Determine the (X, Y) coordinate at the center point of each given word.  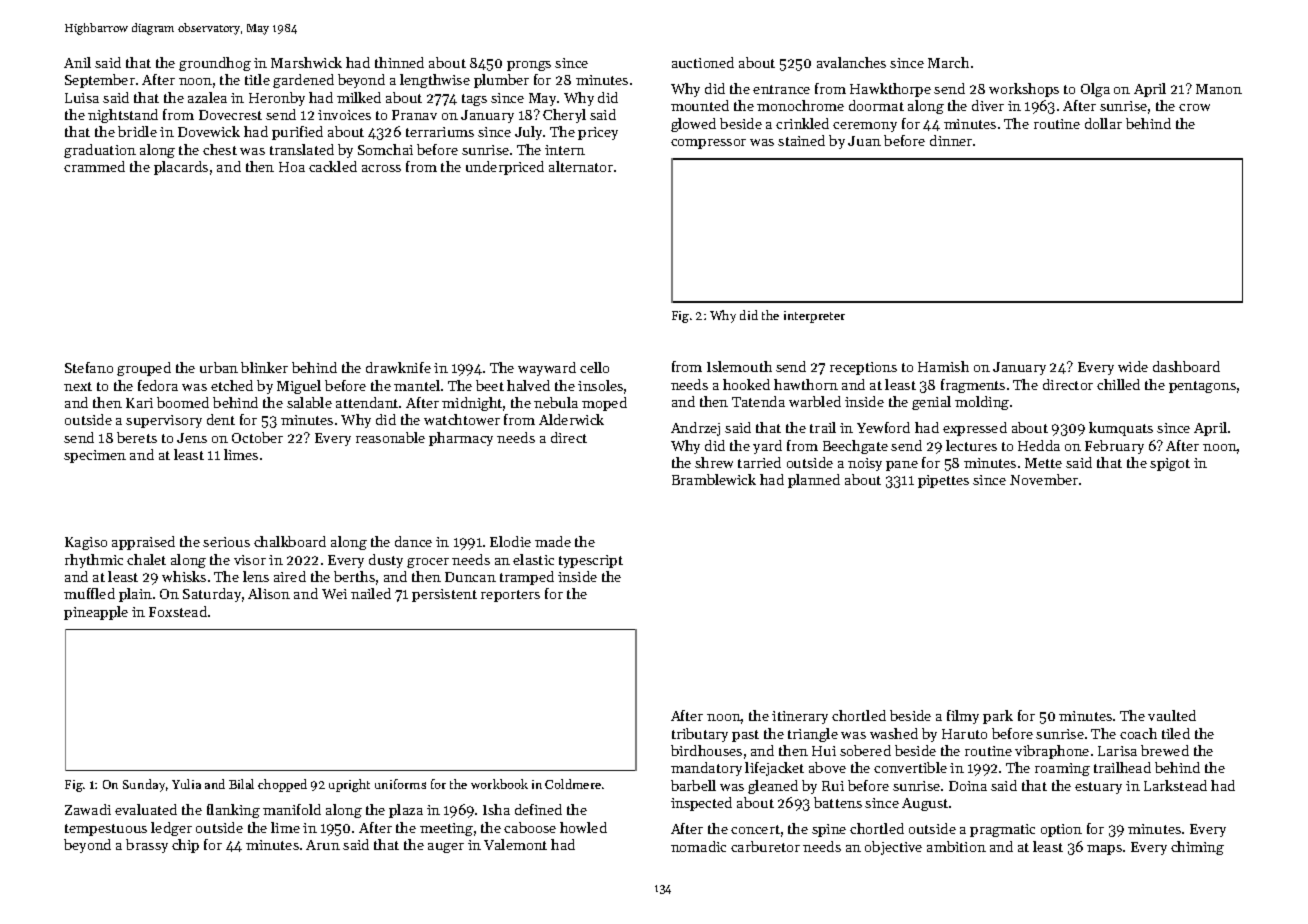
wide (1133, 366)
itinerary (800, 717)
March (948, 62)
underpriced (505, 168)
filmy (963, 717)
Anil (77, 62)
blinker (264, 367)
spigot (1170, 464)
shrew (714, 462)
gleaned (773, 787)
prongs (529, 66)
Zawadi (88, 809)
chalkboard (290, 541)
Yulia (186, 784)
